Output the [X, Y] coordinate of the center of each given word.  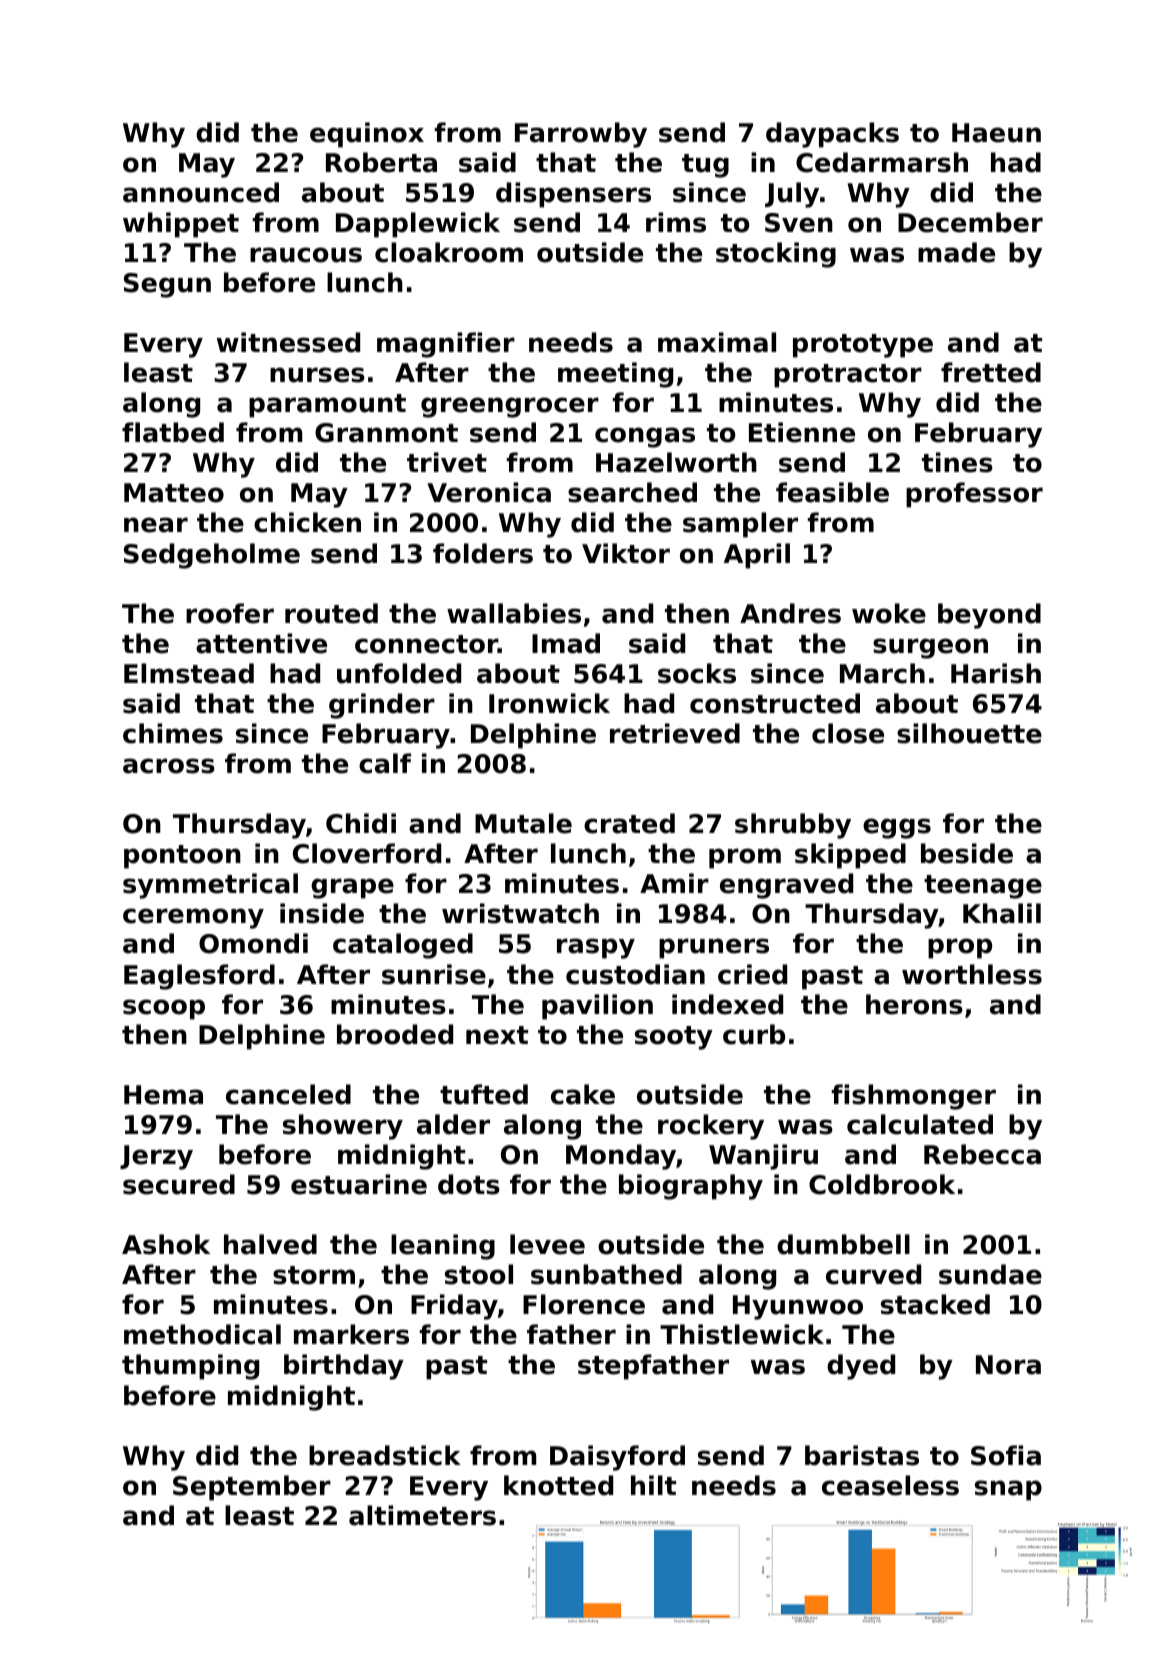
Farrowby [581, 135]
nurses [317, 375]
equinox [367, 135]
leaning [443, 1247]
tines [957, 462]
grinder [382, 706]
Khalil [1002, 913]
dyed [861, 1367]
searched [632, 492]
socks [697, 673]
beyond [989, 616]
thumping [190, 1367]
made [956, 252]
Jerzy [156, 1157]
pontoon [182, 857]
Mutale [523, 823]
